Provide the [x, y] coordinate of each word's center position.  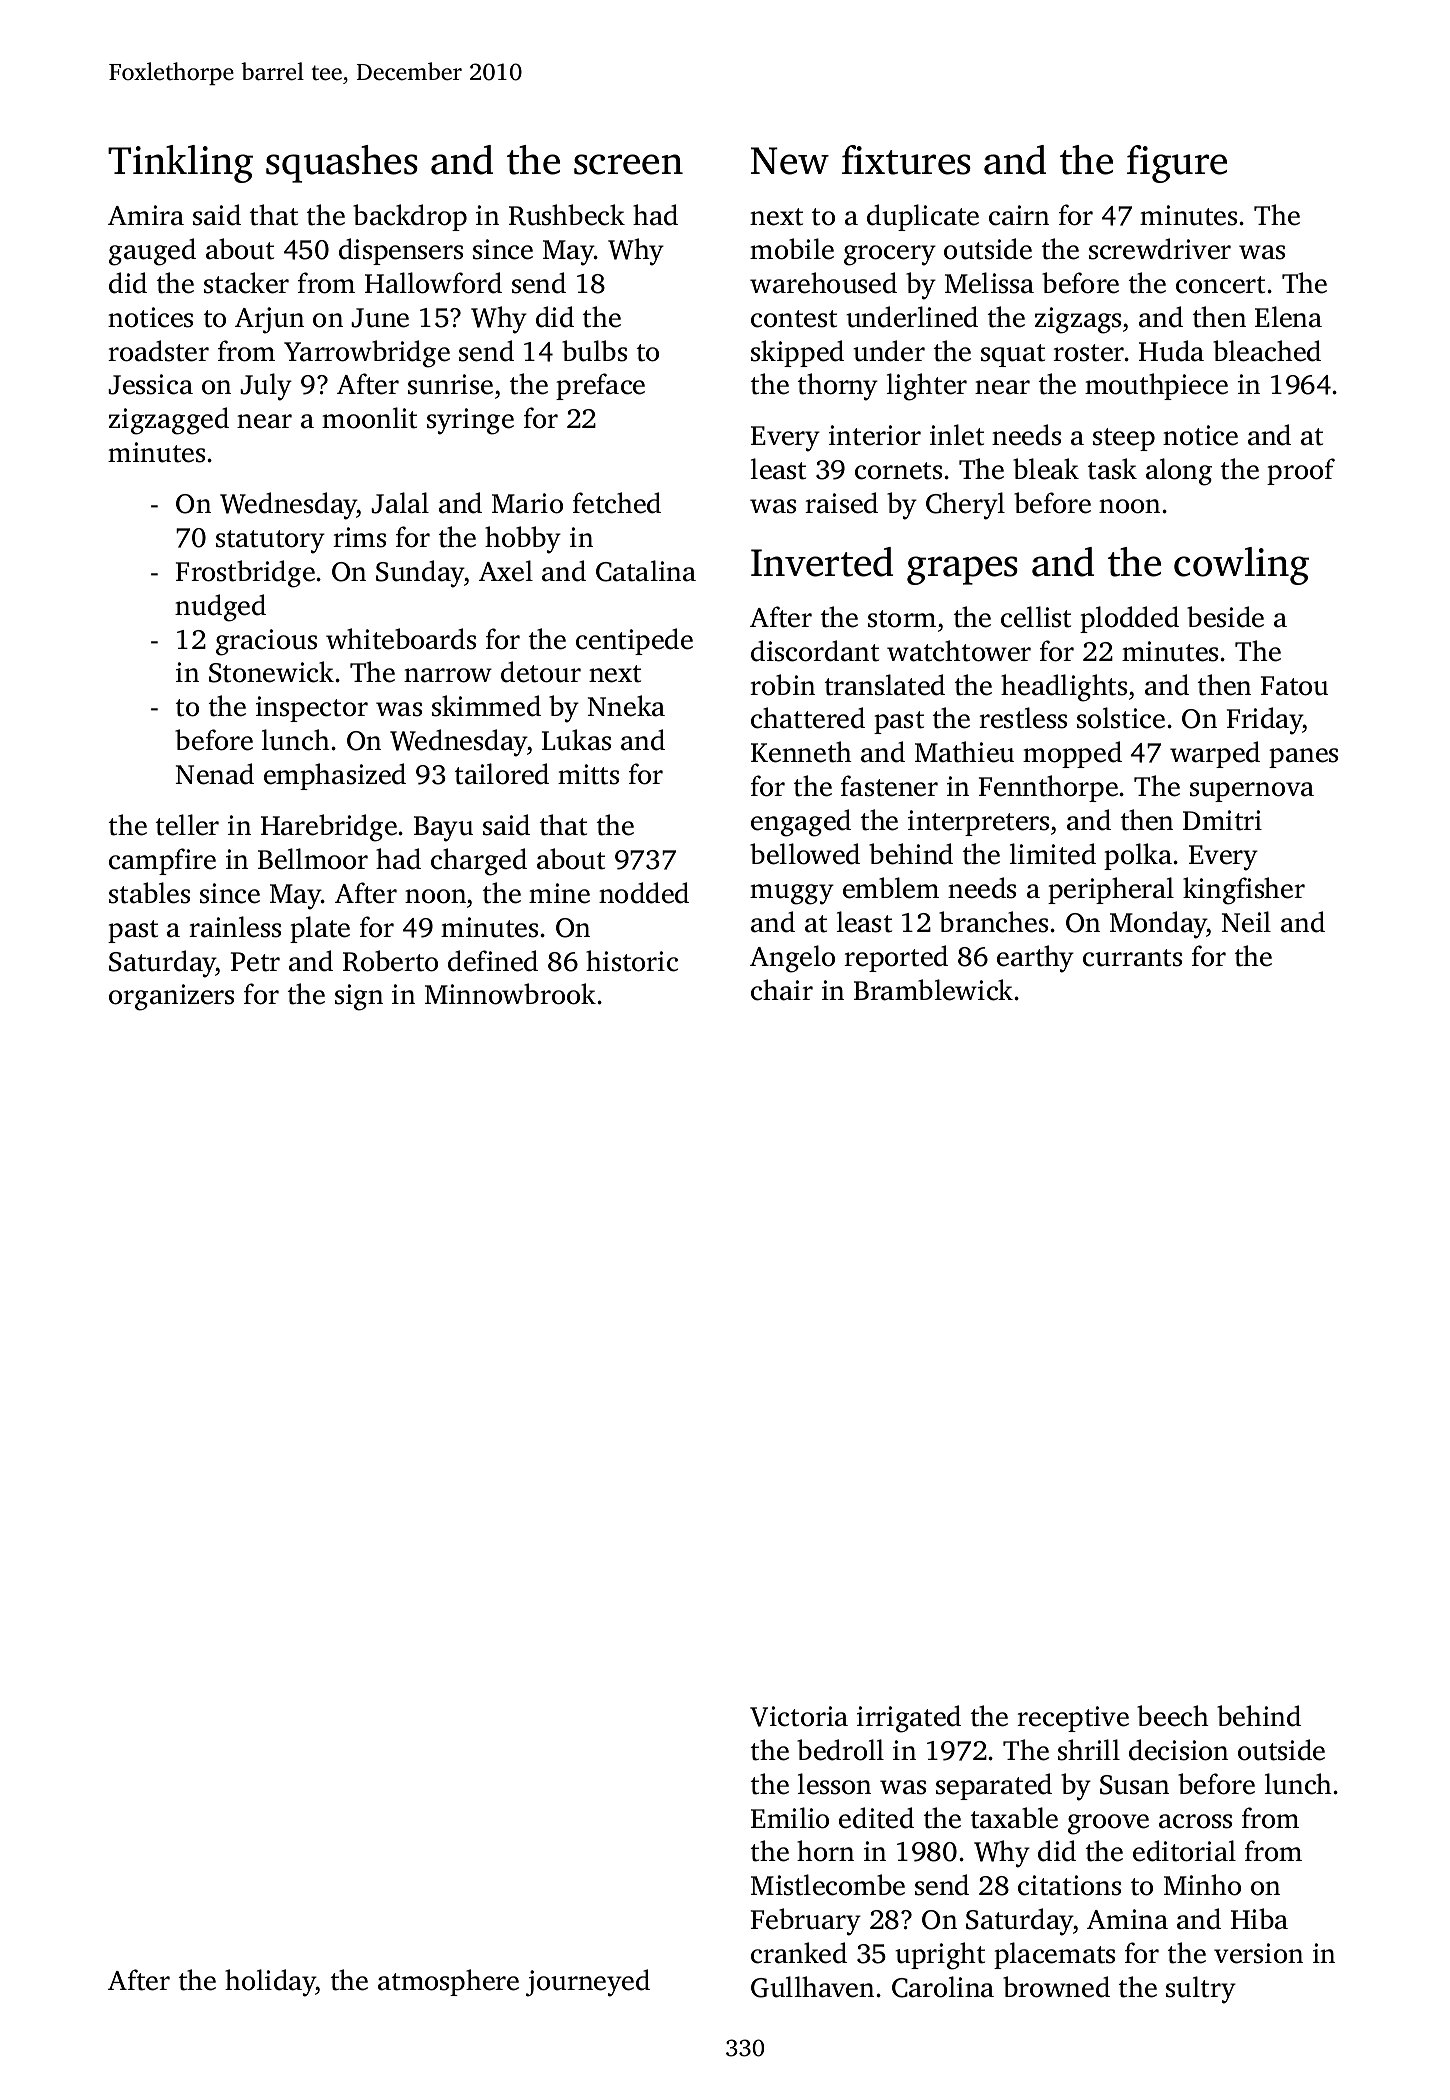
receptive [1073, 1719]
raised [841, 503]
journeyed [588, 1983]
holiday [270, 1983]
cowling [1241, 566]
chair [782, 990]
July [266, 387]
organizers [171, 997]
